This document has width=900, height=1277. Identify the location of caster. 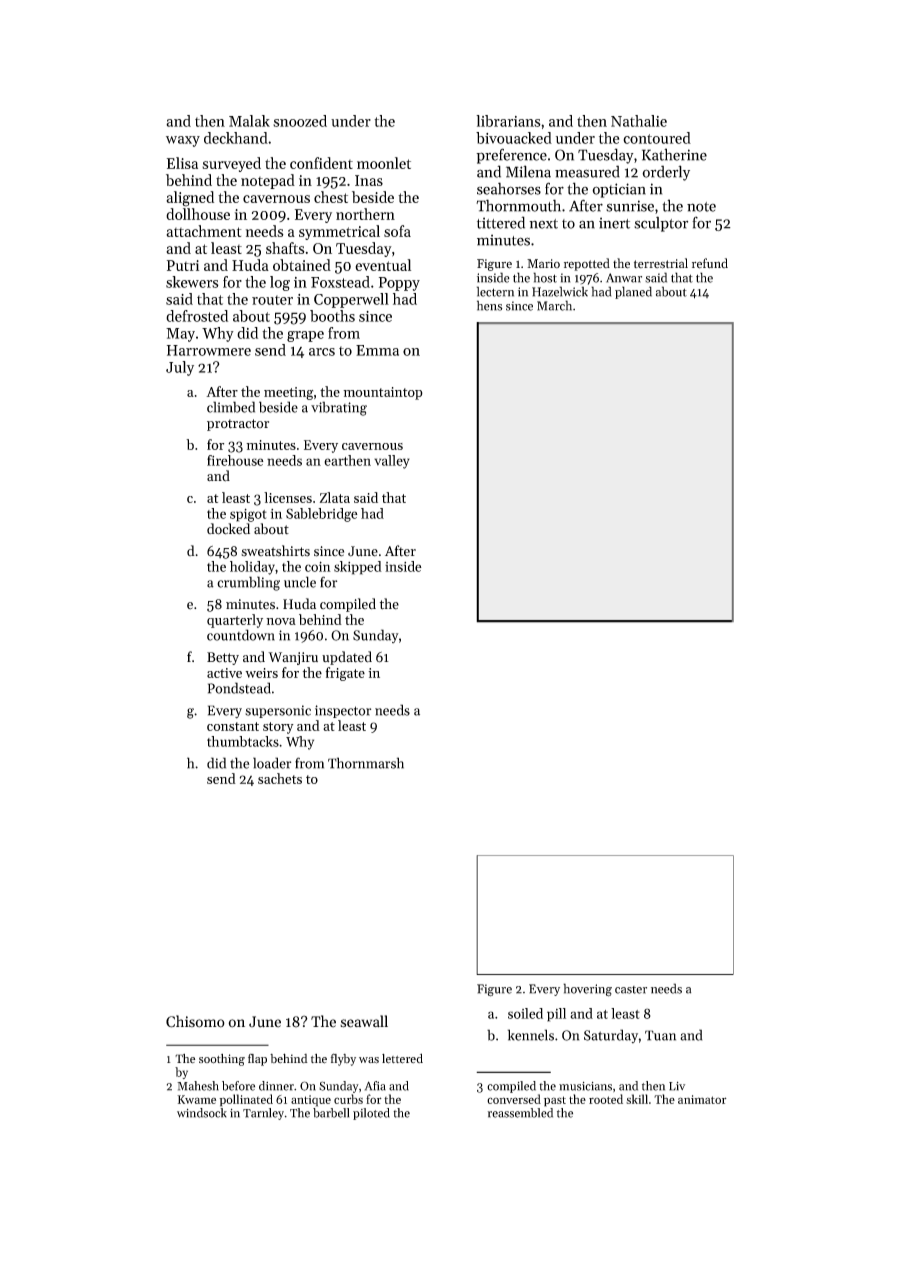
(631, 990).
